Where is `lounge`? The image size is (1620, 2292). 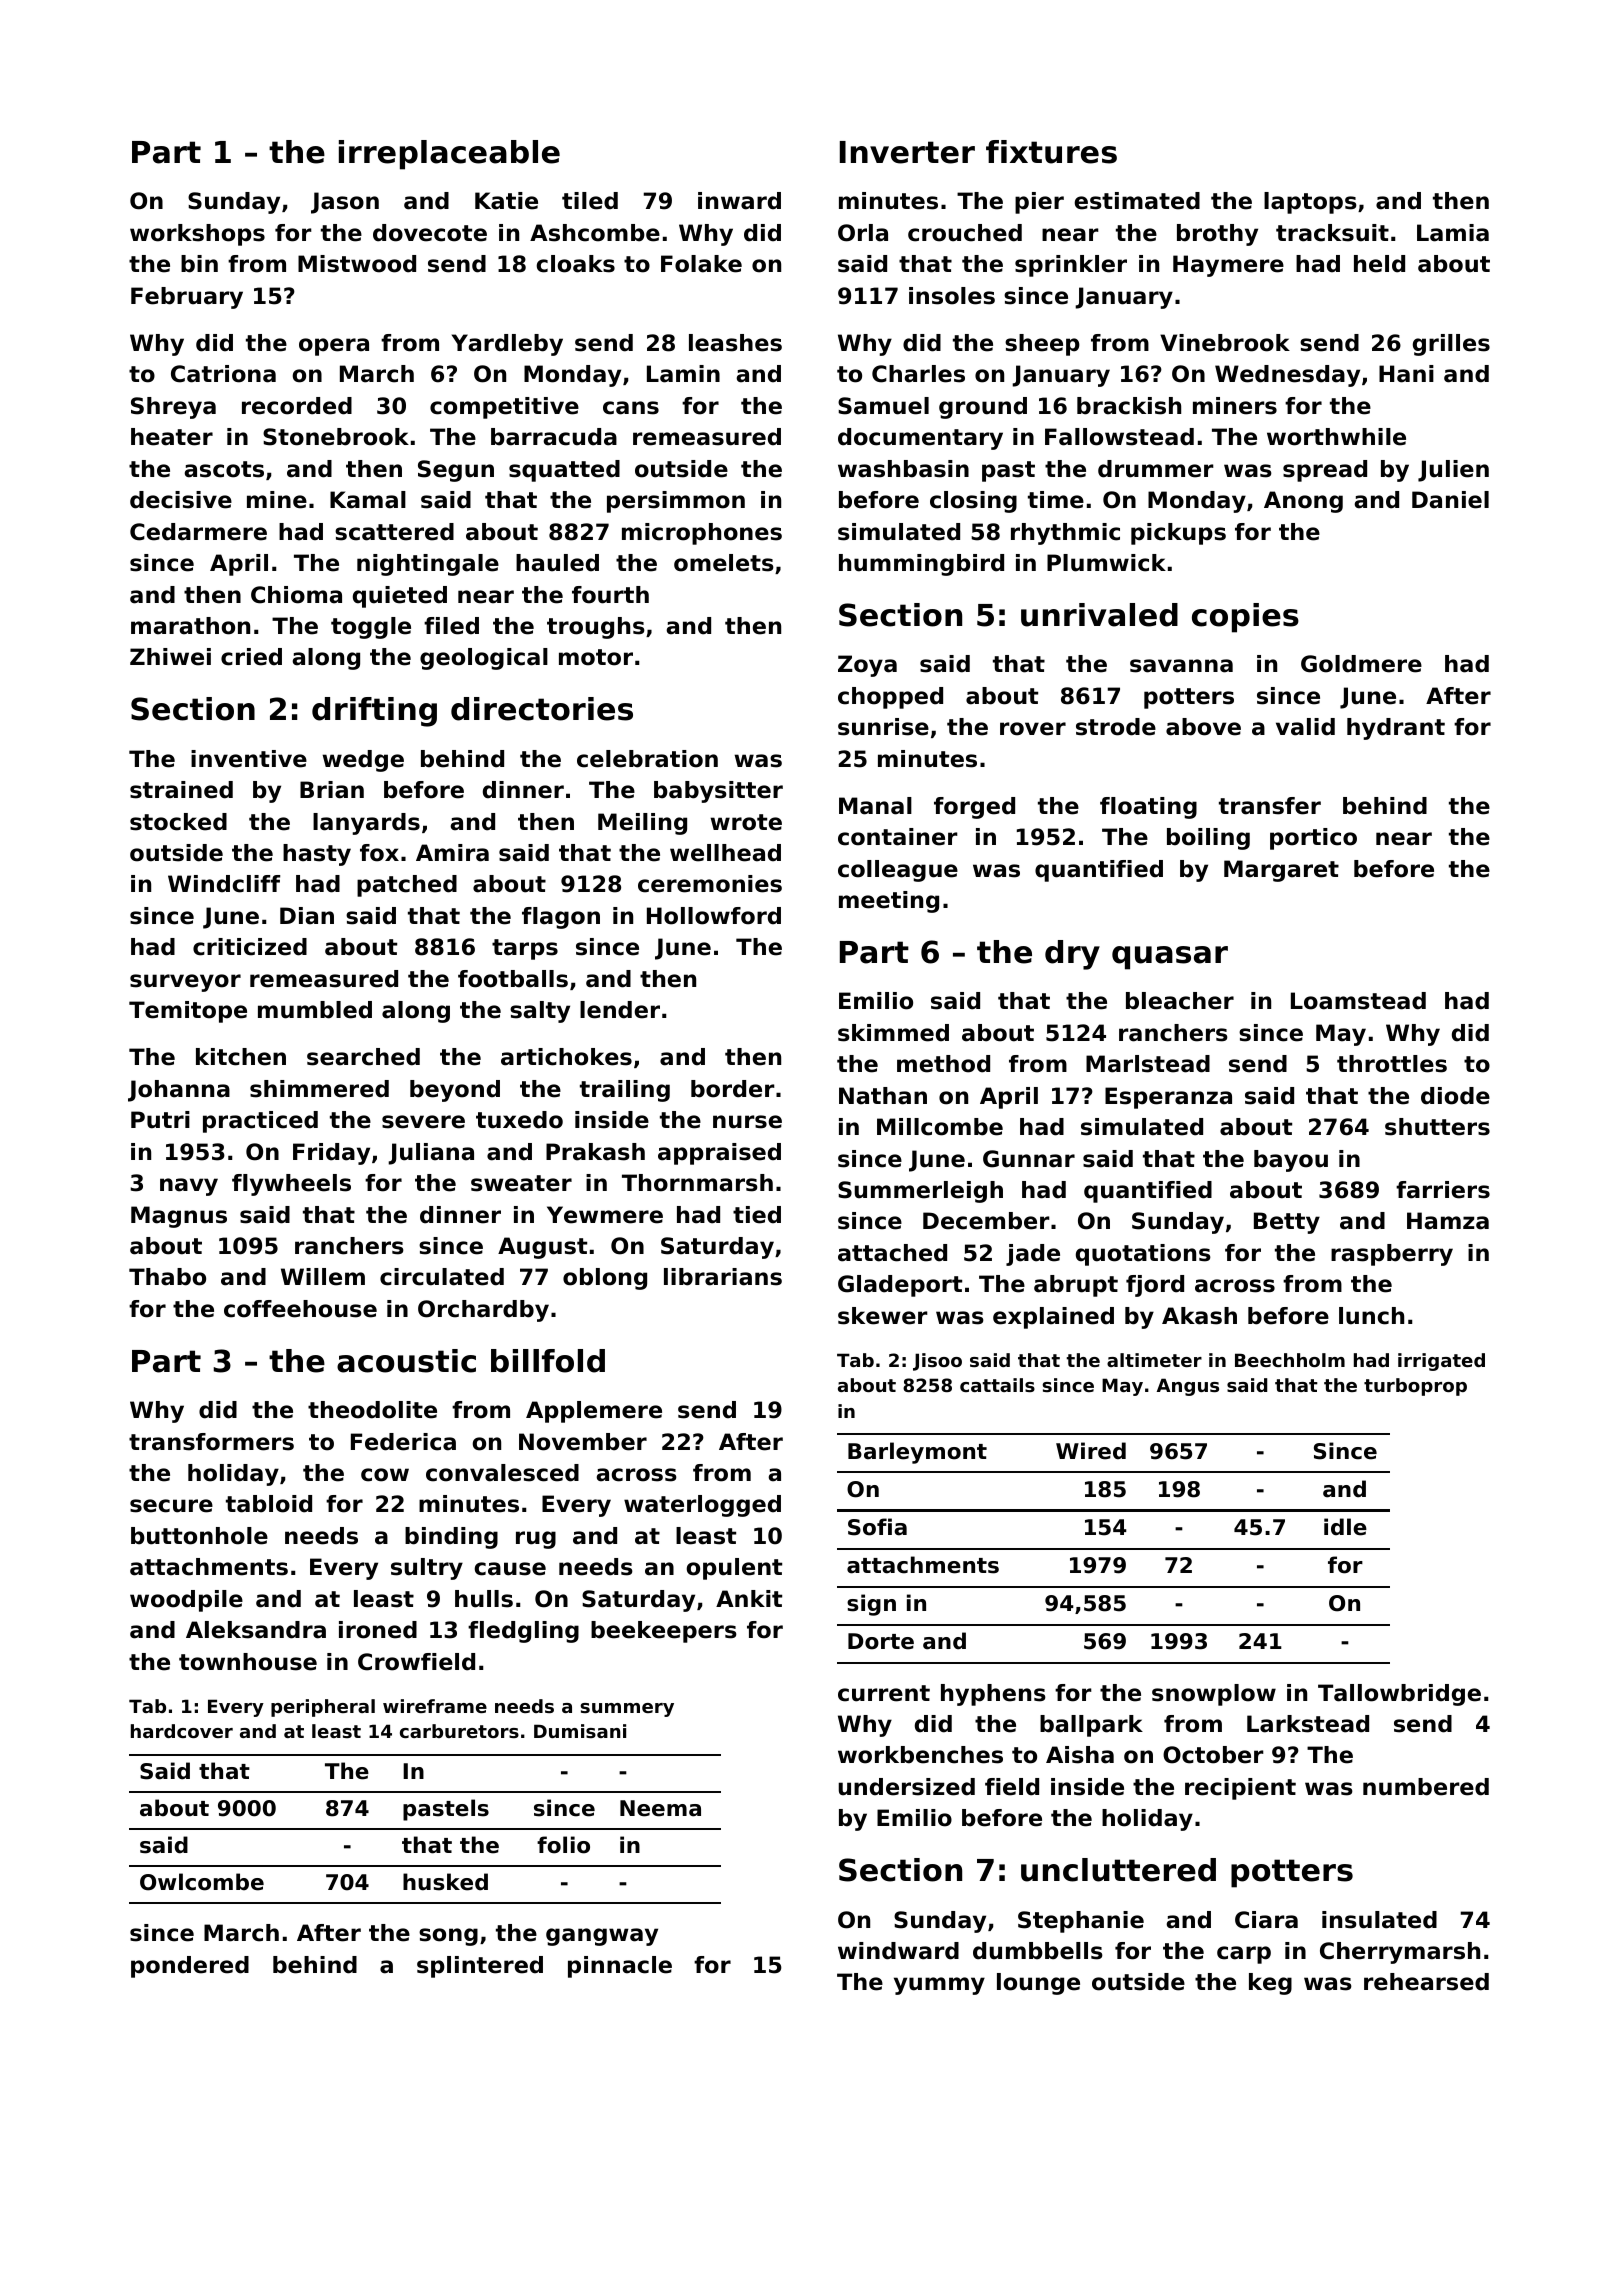
lounge is located at coordinates (1038, 1984).
